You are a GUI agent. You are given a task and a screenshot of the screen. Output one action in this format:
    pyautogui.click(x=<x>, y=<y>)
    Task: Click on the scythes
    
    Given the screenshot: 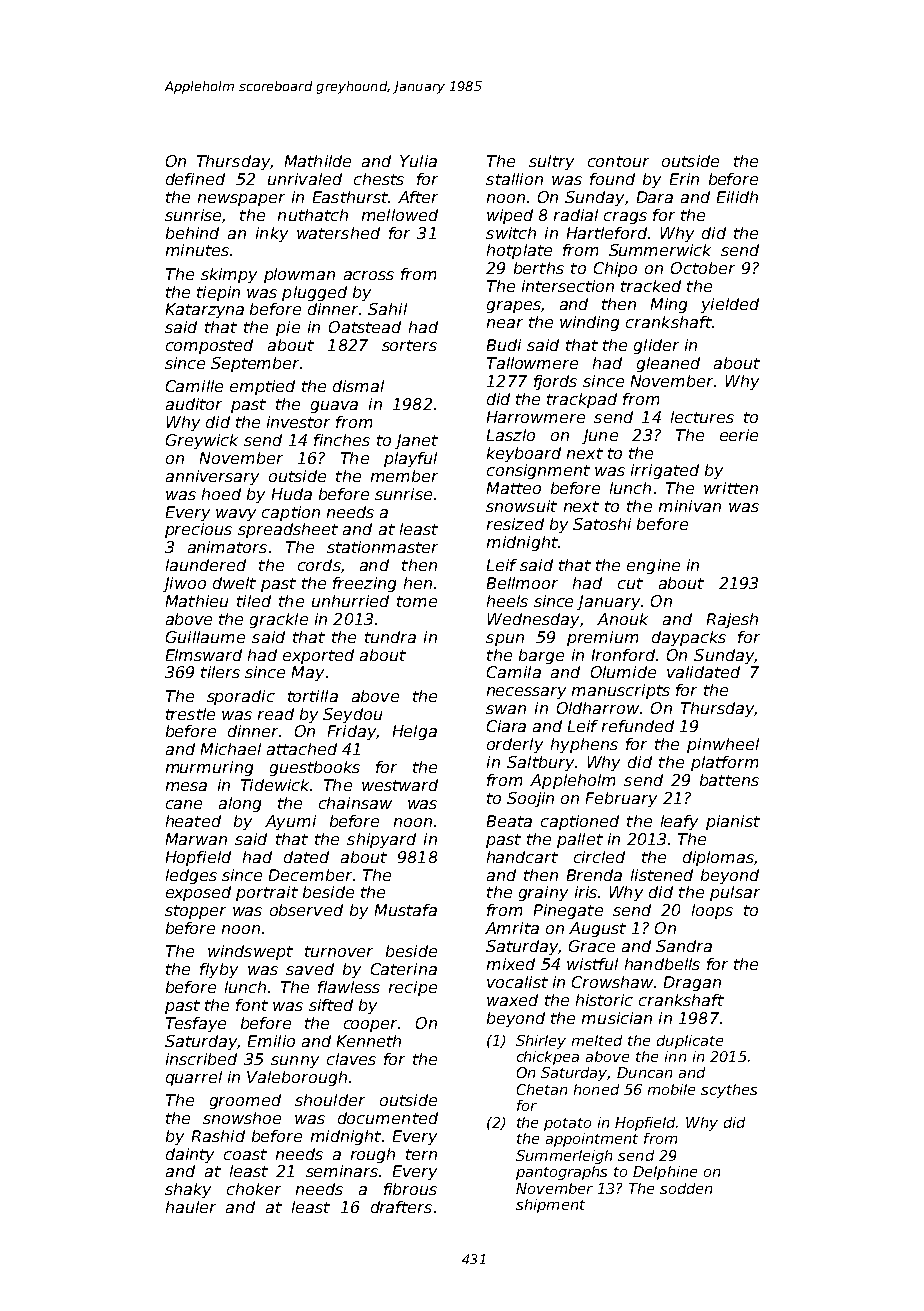 What is the action you would take?
    pyautogui.click(x=729, y=1091)
